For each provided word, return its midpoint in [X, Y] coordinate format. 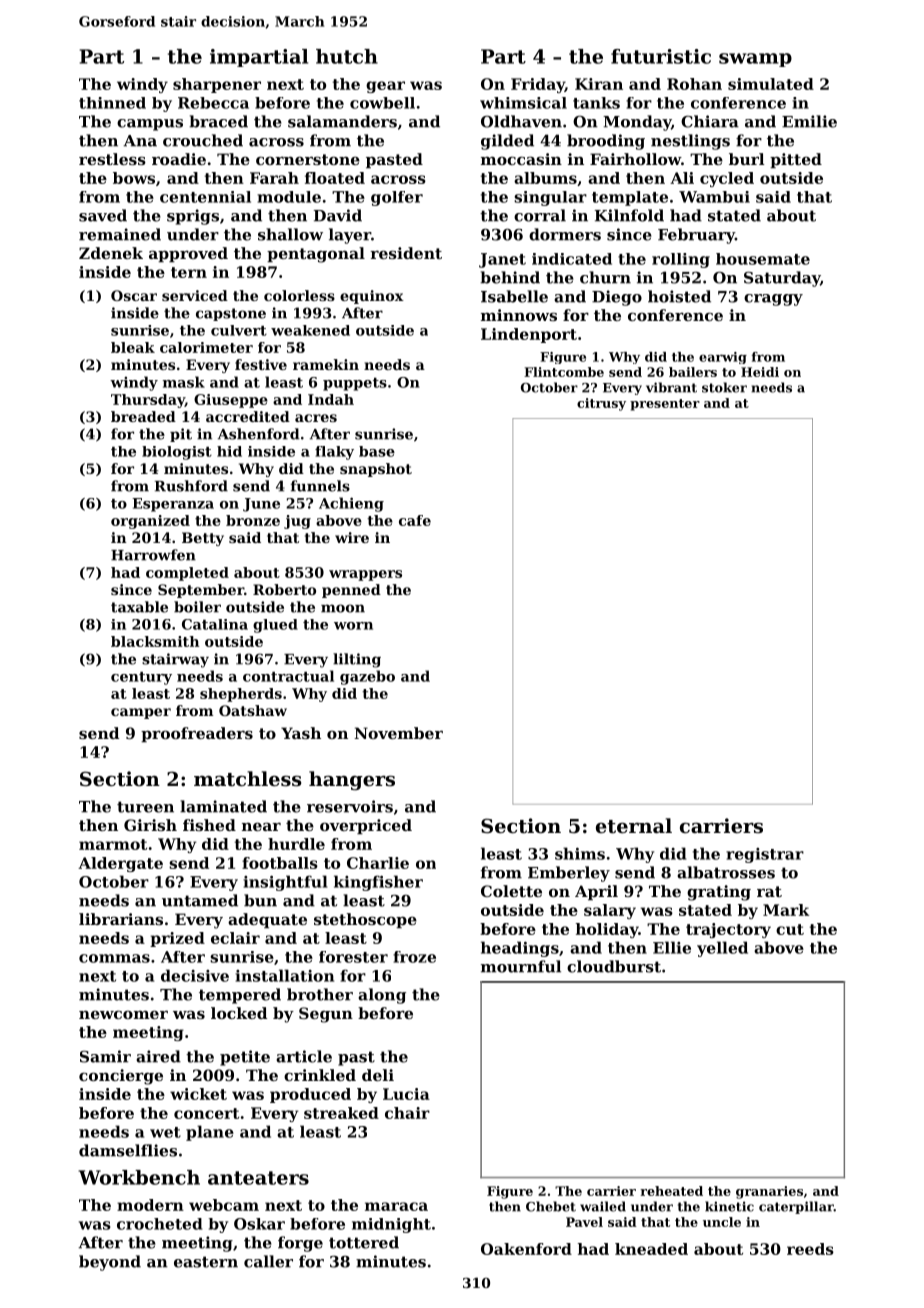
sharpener [217, 85]
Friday [538, 85]
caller [268, 1261]
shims [580, 853]
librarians [121, 919]
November [398, 733]
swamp [755, 60]
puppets [355, 384]
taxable [139, 607]
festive [261, 364]
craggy [773, 300]
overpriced [366, 826]
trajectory [728, 930]
